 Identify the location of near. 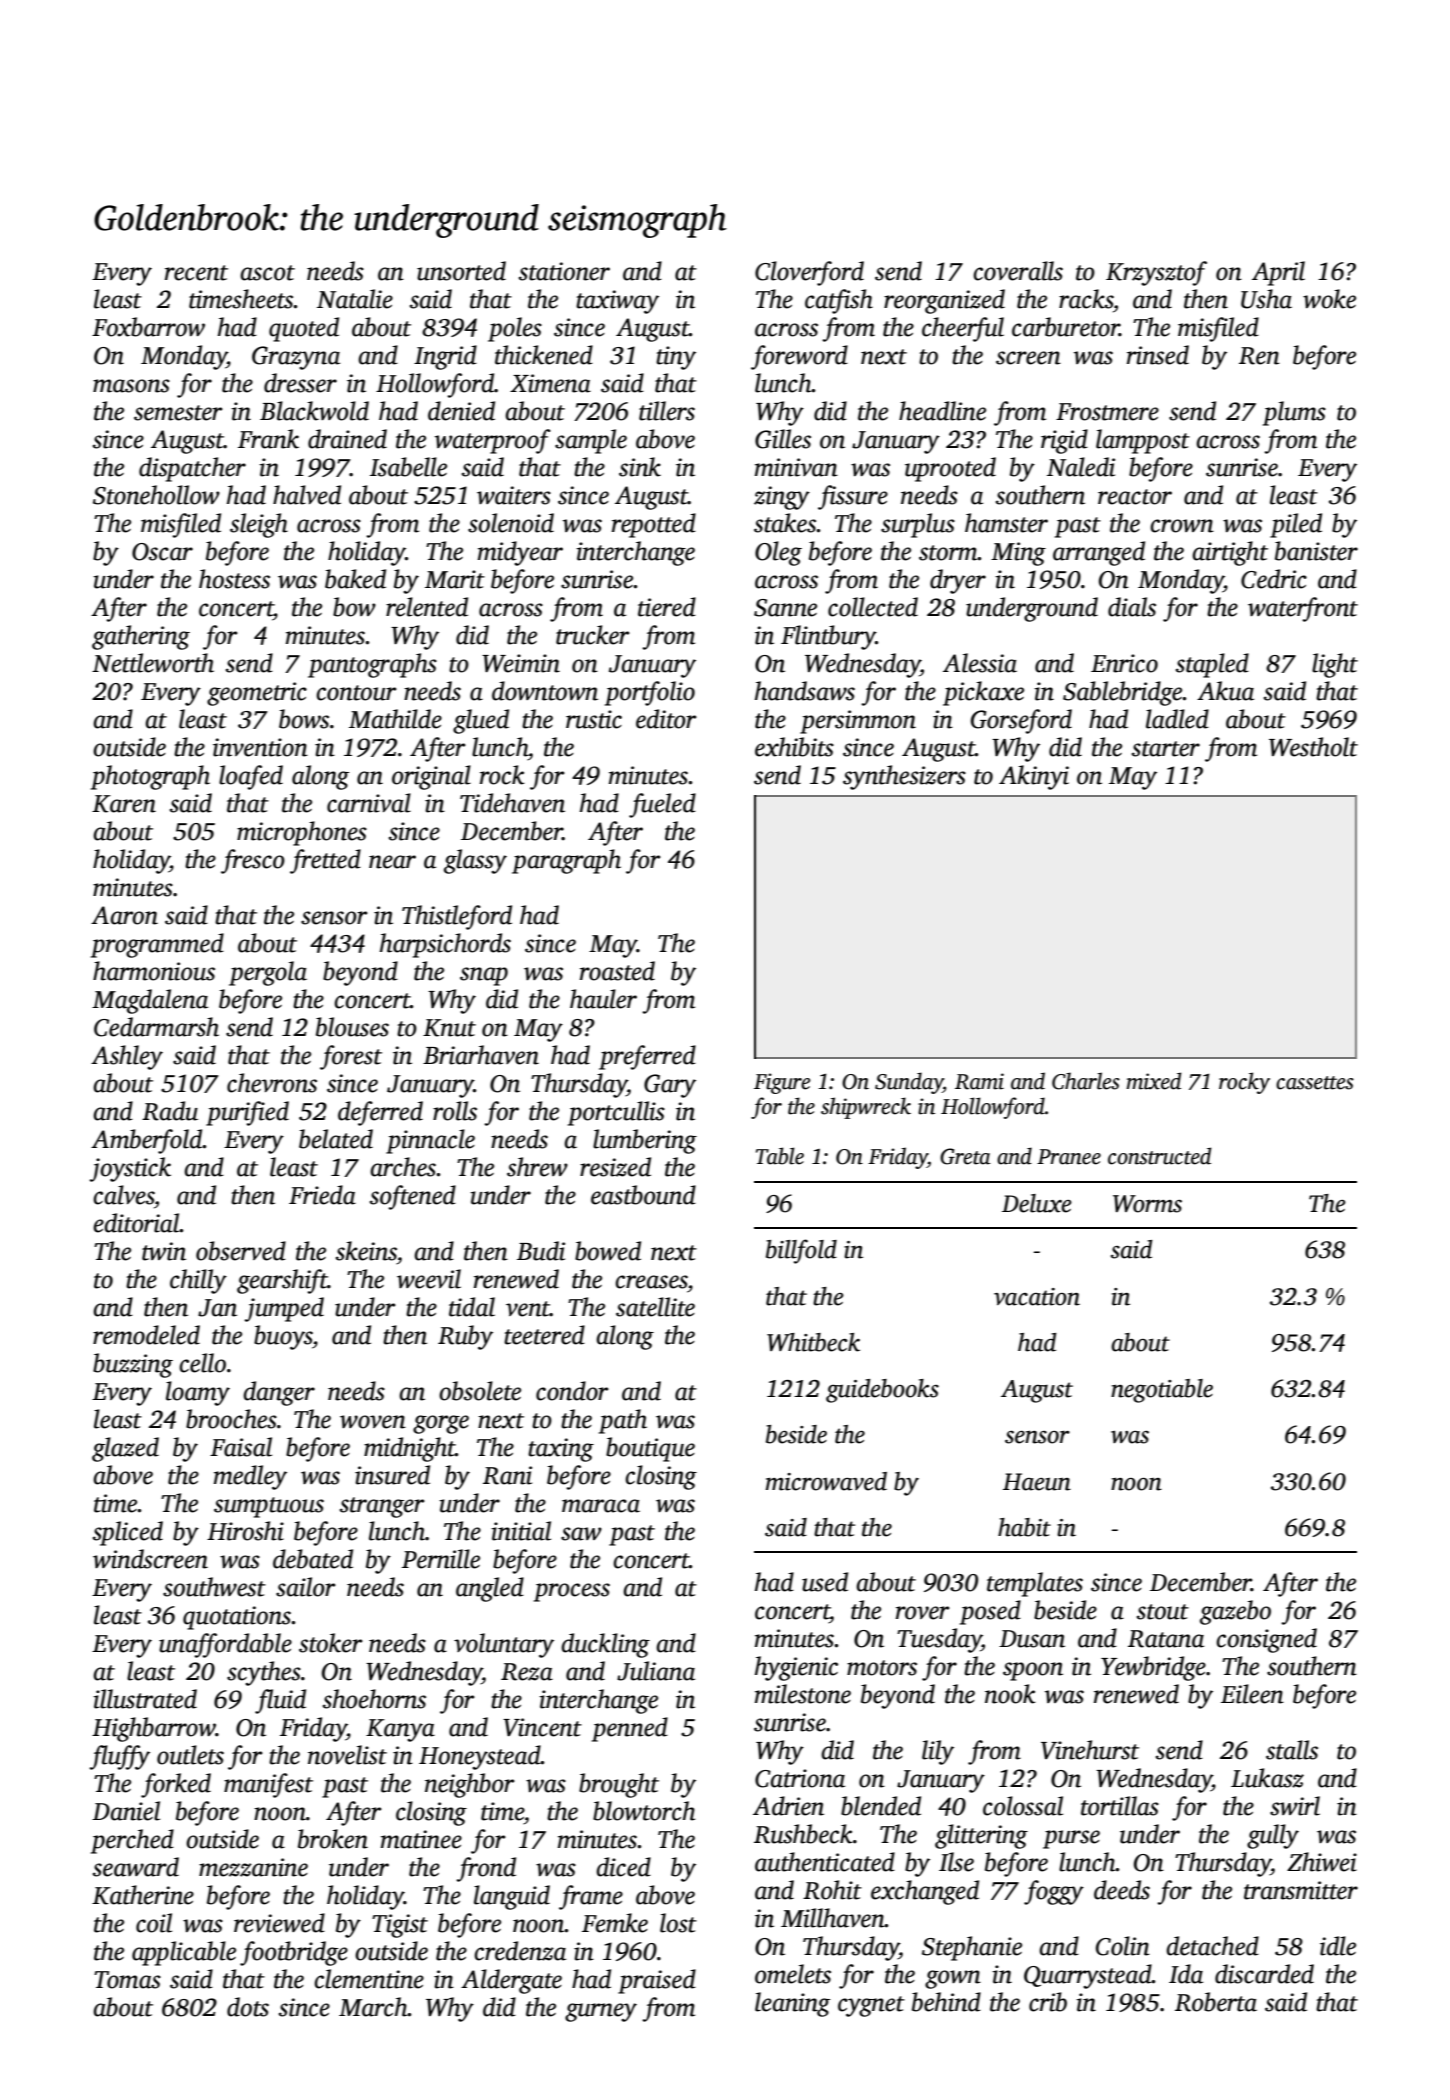
(392, 862).
